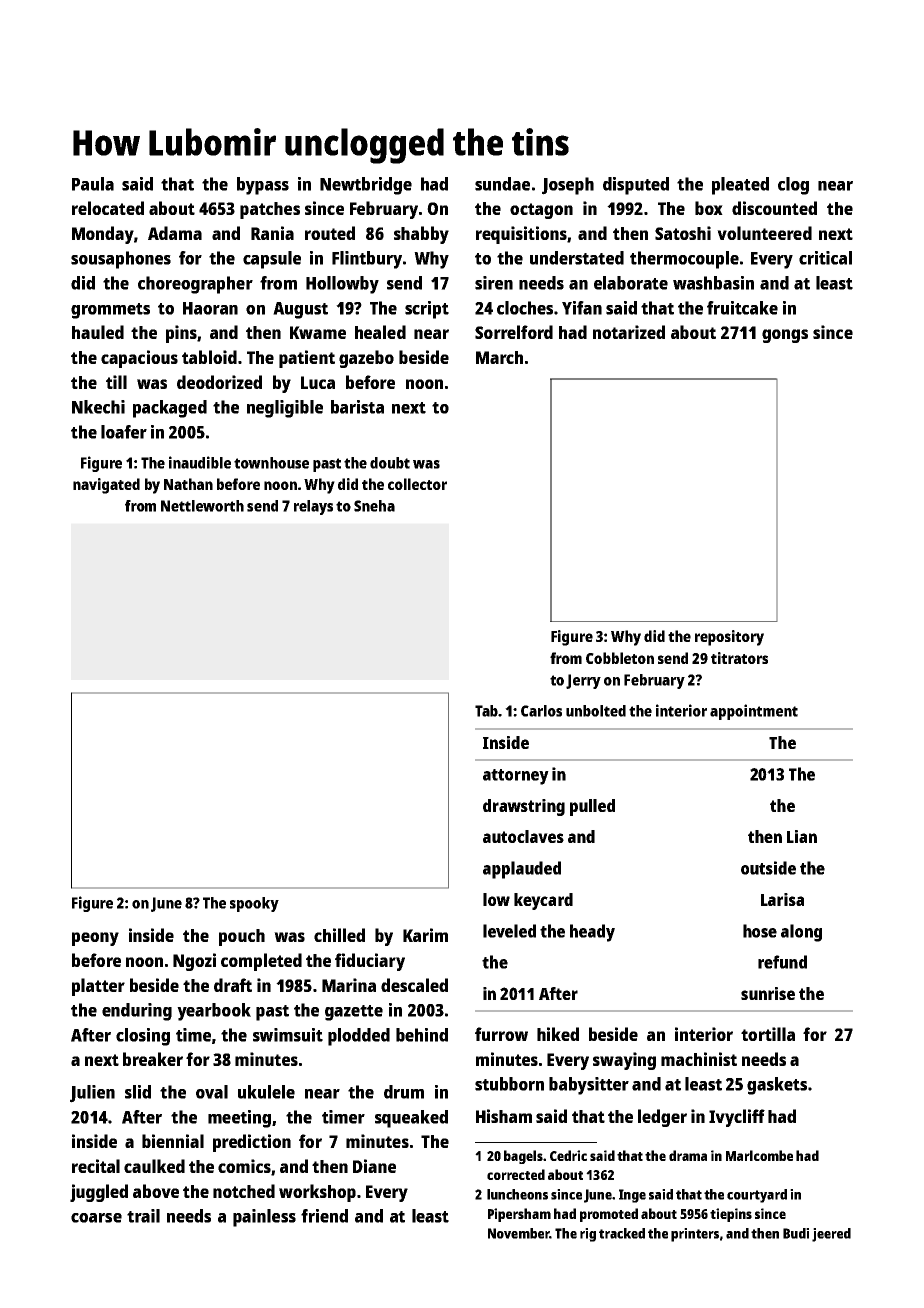 This image has width=924, height=1308. Describe the element at coordinates (785, 336) in the image. I see `gongs` at that location.
